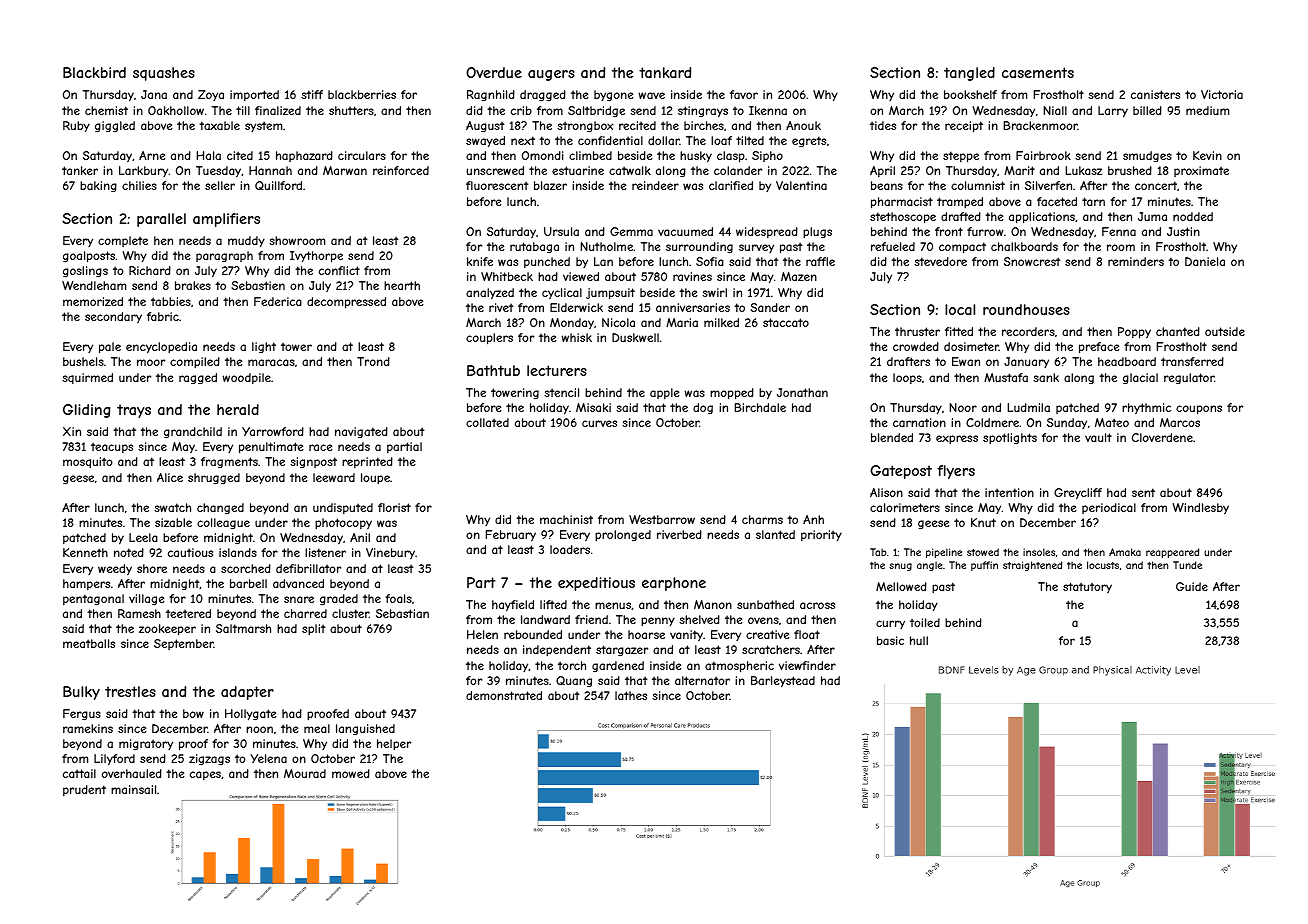 The height and width of the page is (924, 1308). I want to click on sunbathed, so click(765, 604).
